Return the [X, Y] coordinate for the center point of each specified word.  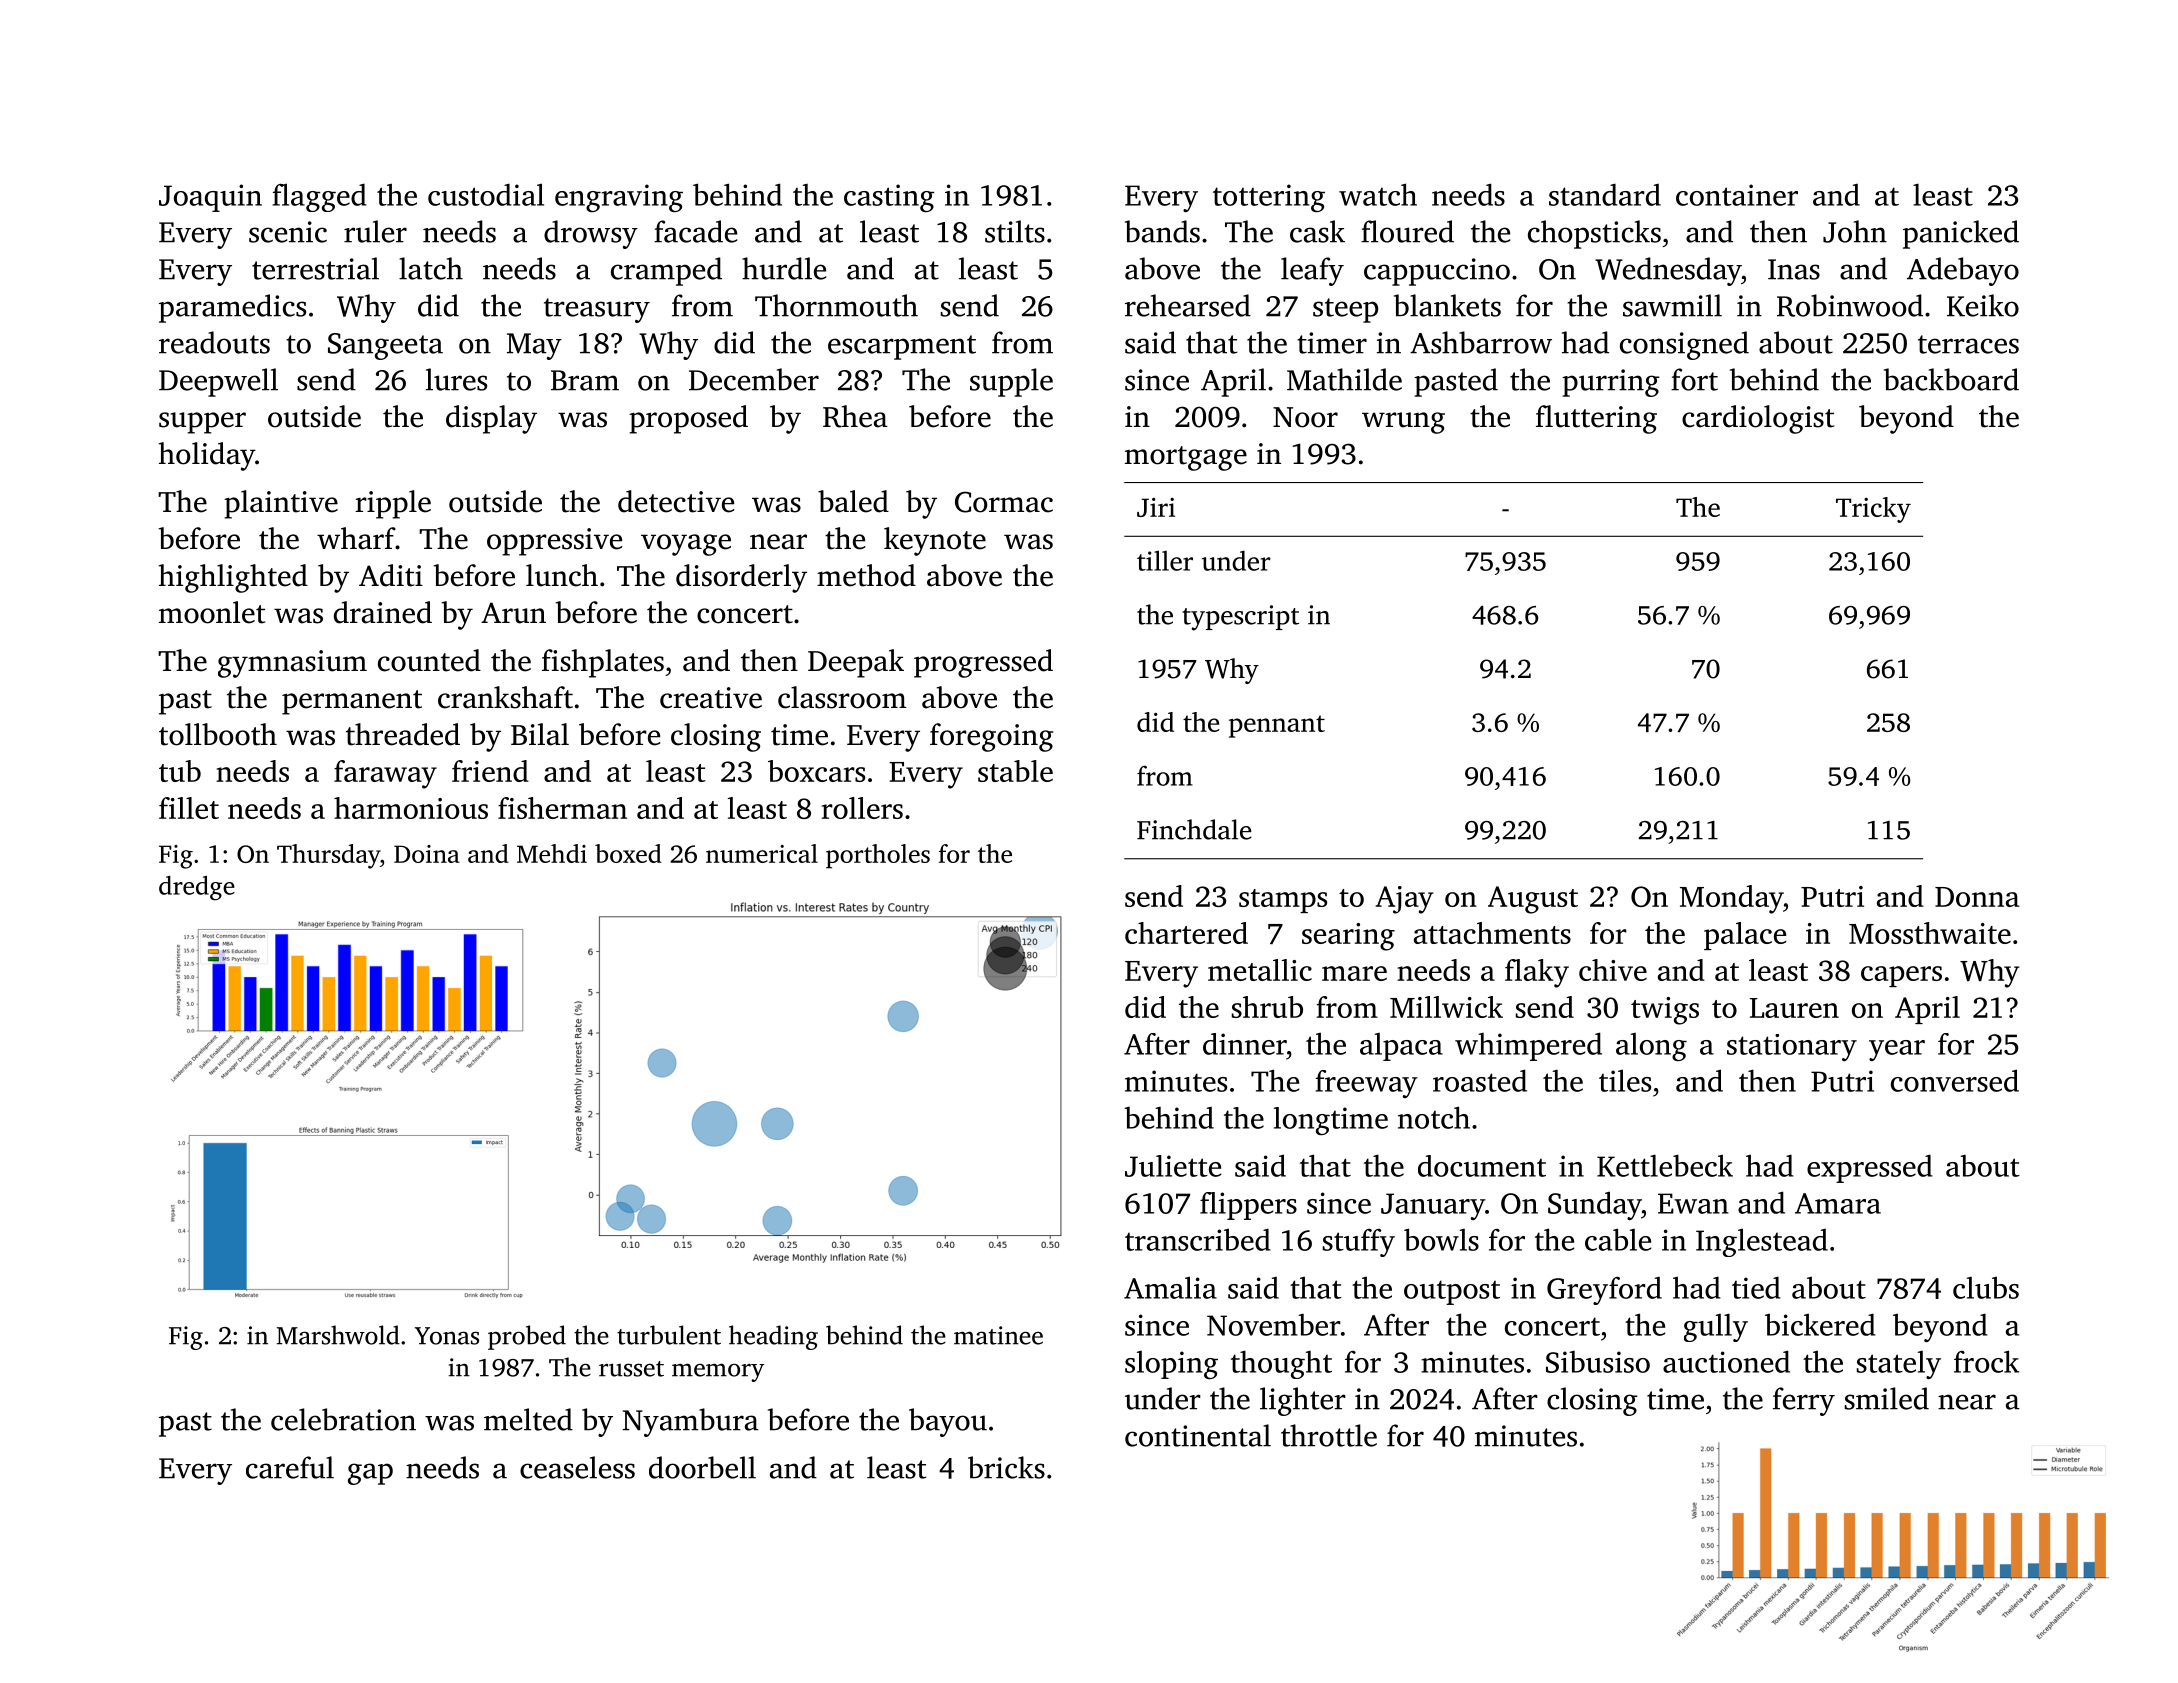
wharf [356, 538]
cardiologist [1758, 419]
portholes [878, 856]
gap [370, 1474]
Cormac [1004, 502]
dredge [197, 888]
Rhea [855, 416]
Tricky [1873, 510]
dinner [1244, 1044]
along [1651, 1047]
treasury [597, 310]
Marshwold [338, 1335]
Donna [1977, 897]
